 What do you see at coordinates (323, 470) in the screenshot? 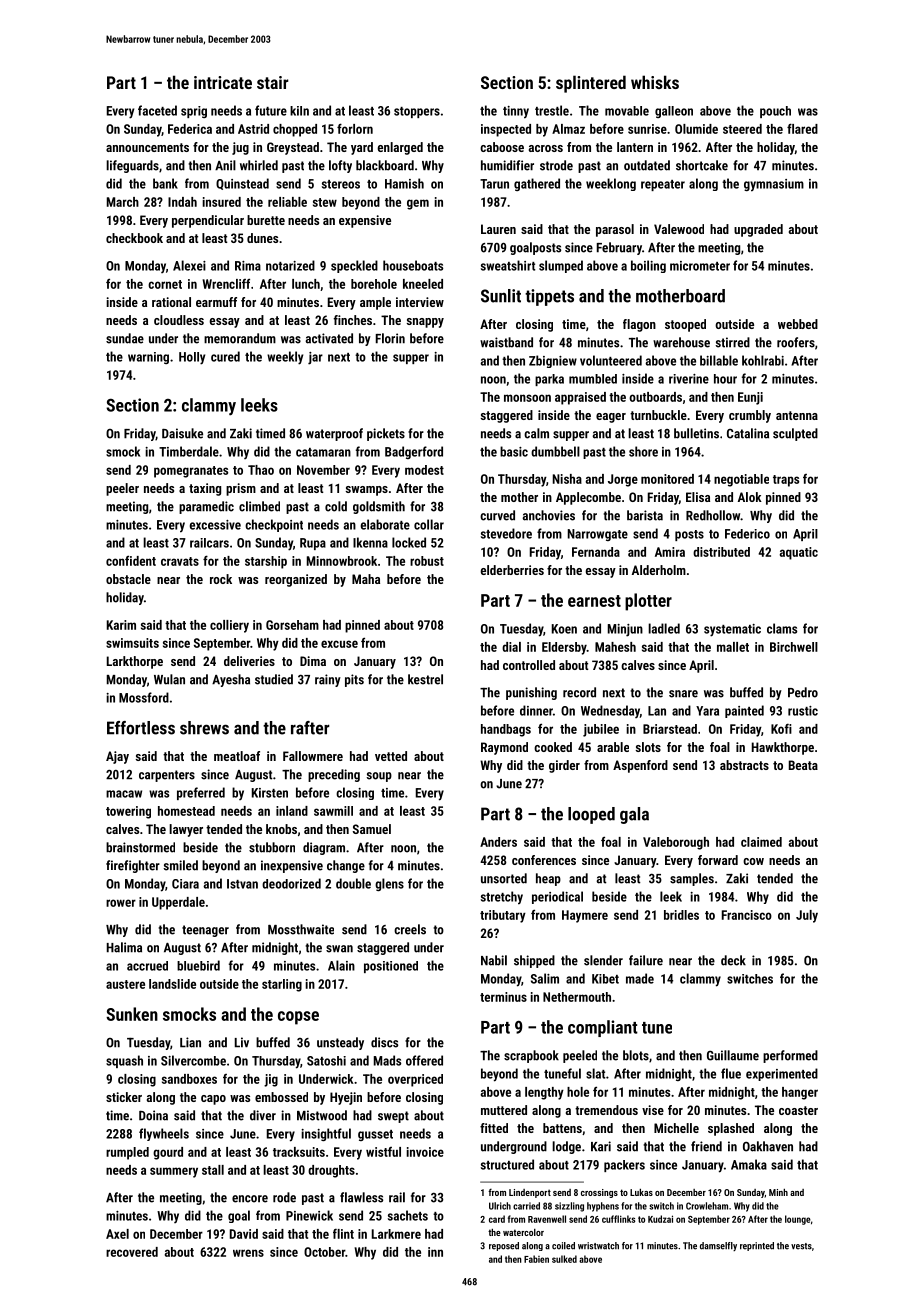
I see `November` at bounding box center [323, 470].
